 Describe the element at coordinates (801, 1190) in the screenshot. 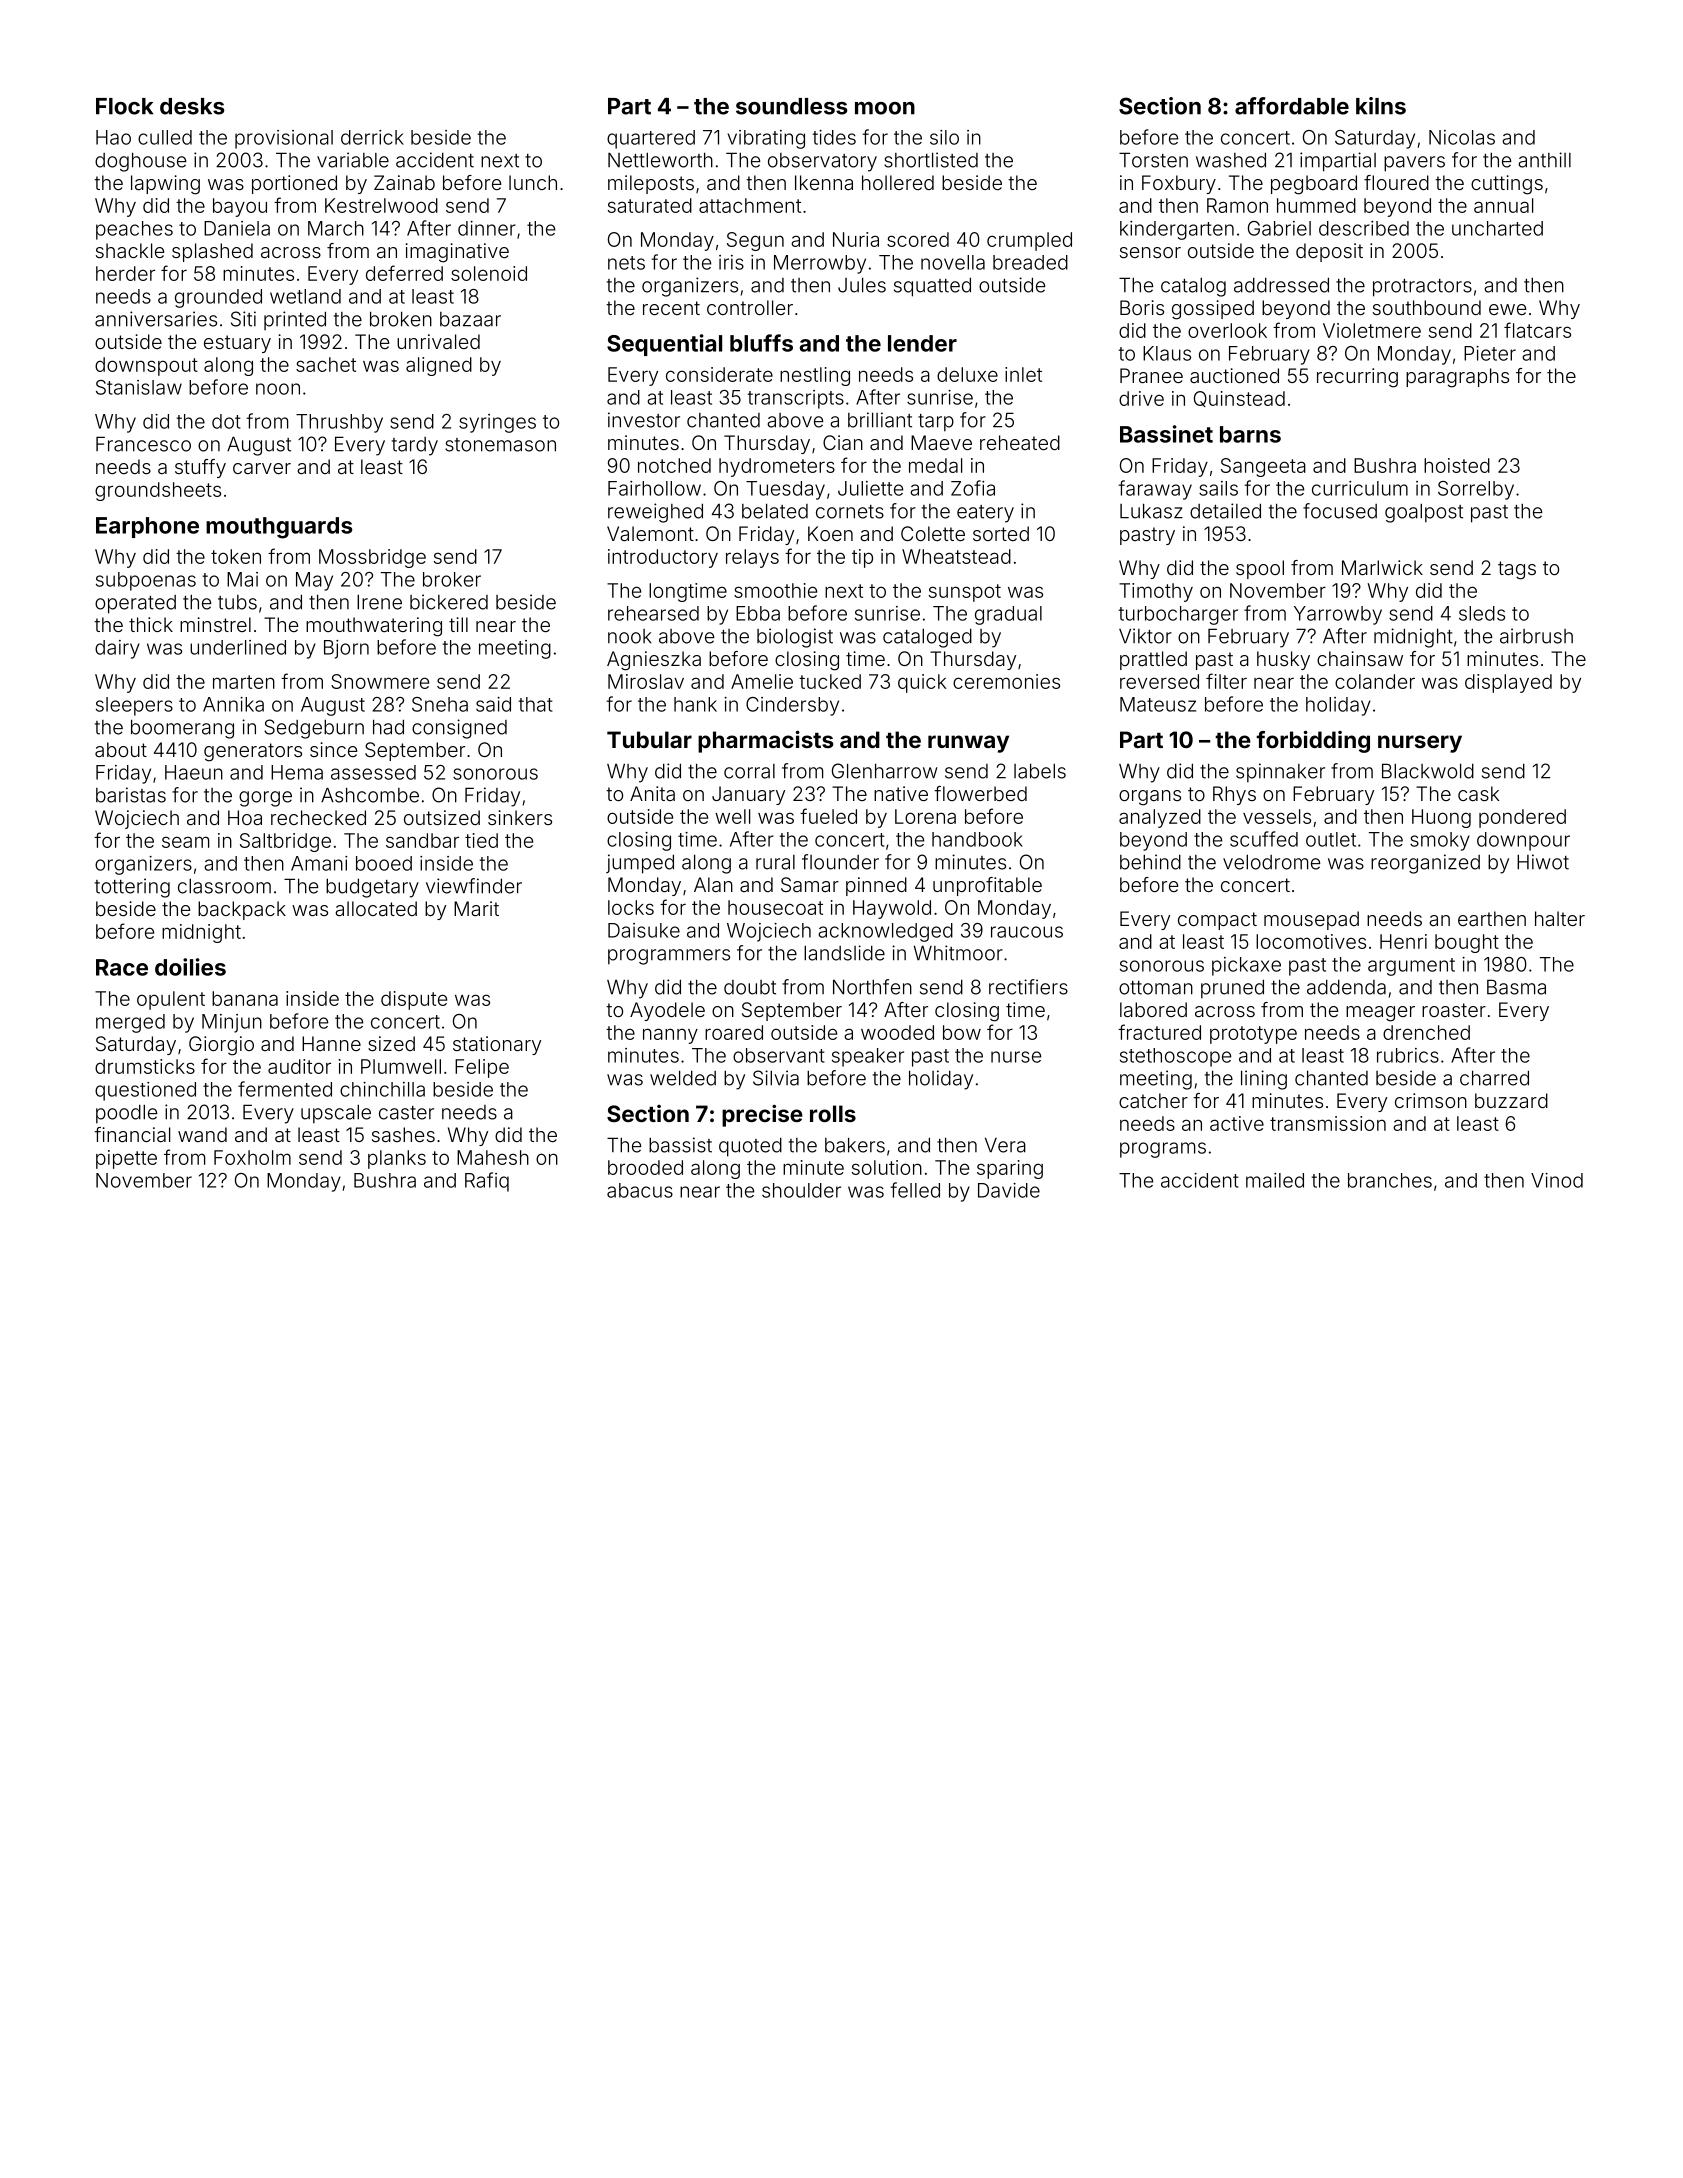

I see `shoulder` at that location.
